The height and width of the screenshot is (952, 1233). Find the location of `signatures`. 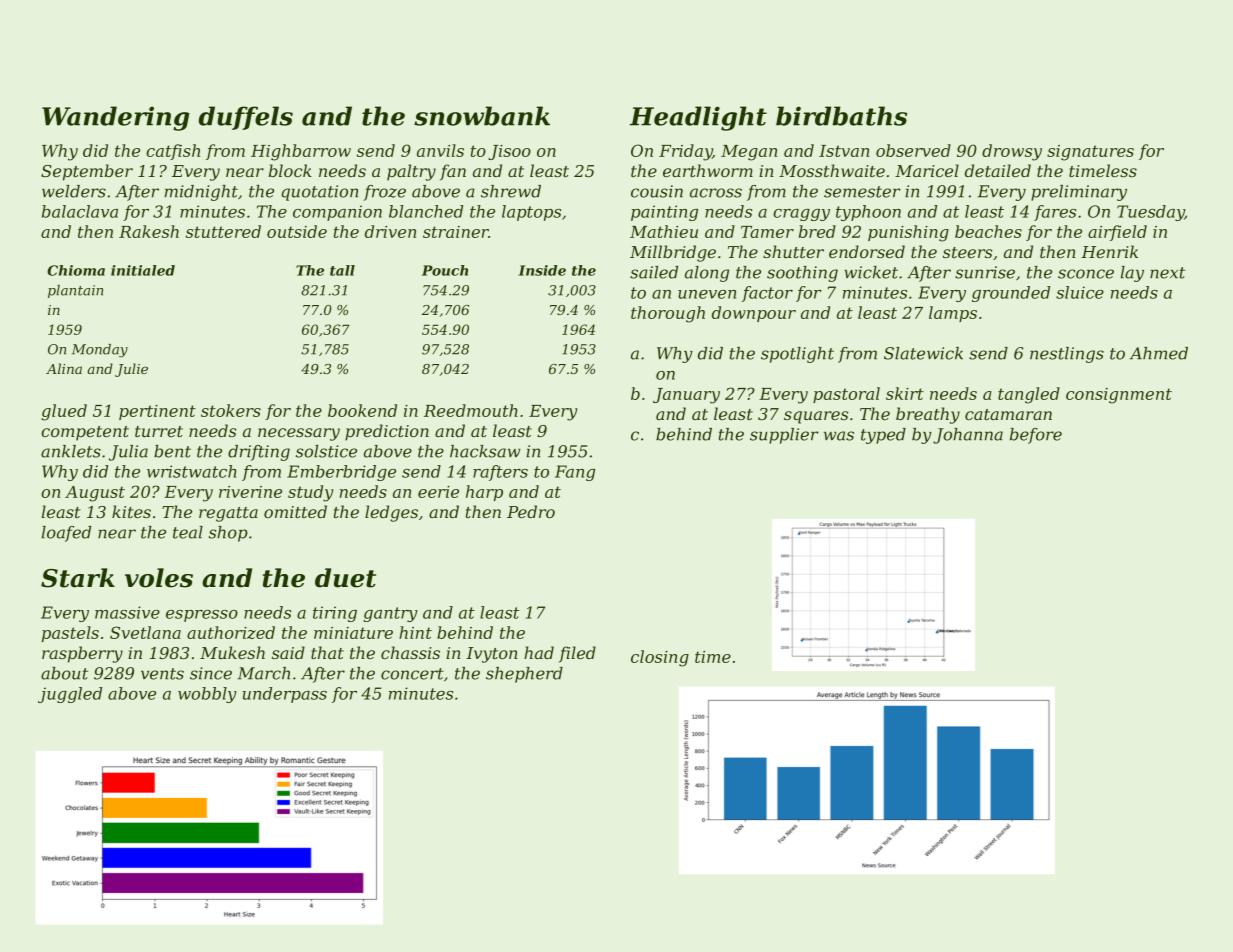

signatures is located at coordinates (1090, 153).
